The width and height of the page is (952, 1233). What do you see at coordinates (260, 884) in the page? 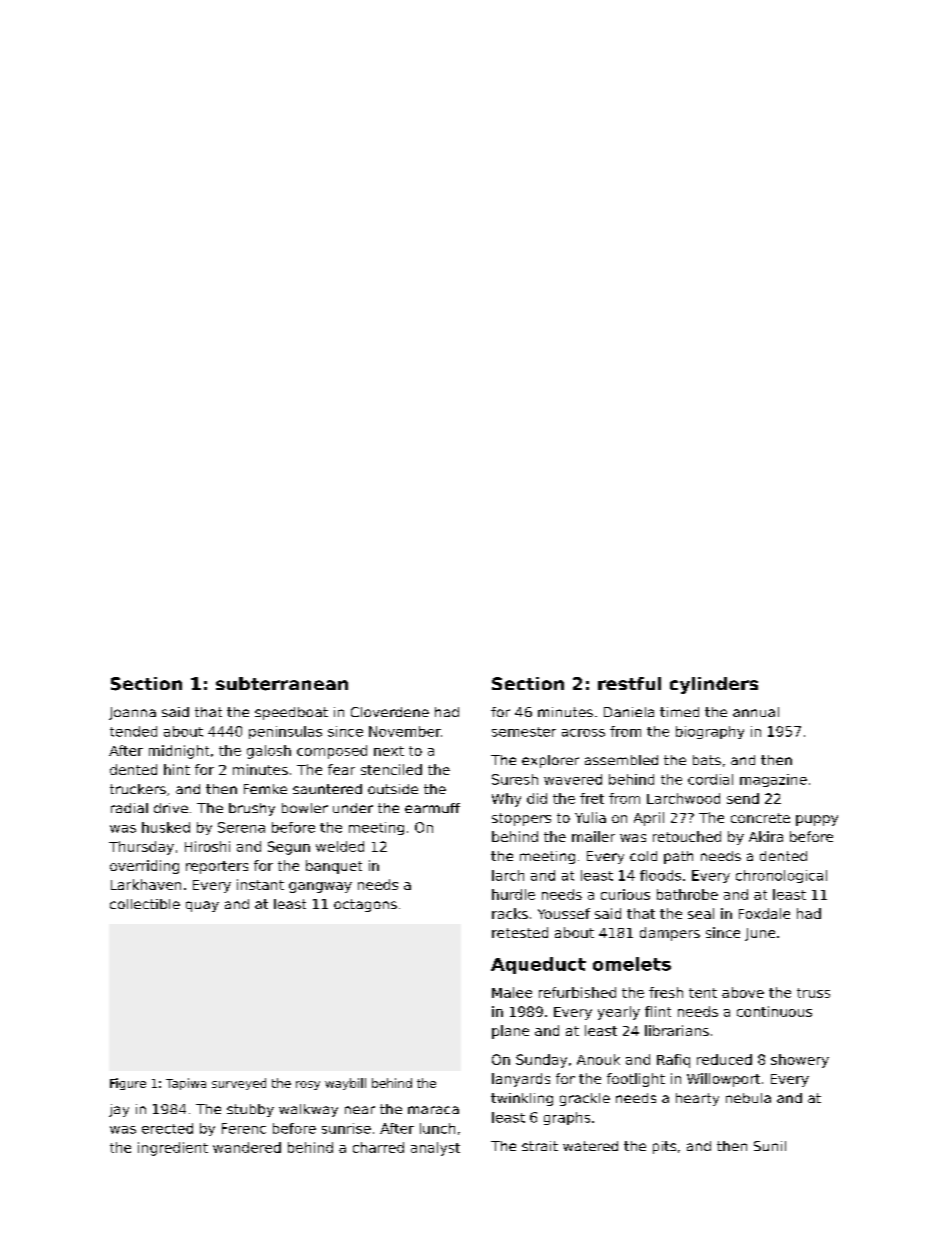
I see `instant` at bounding box center [260, 884].
